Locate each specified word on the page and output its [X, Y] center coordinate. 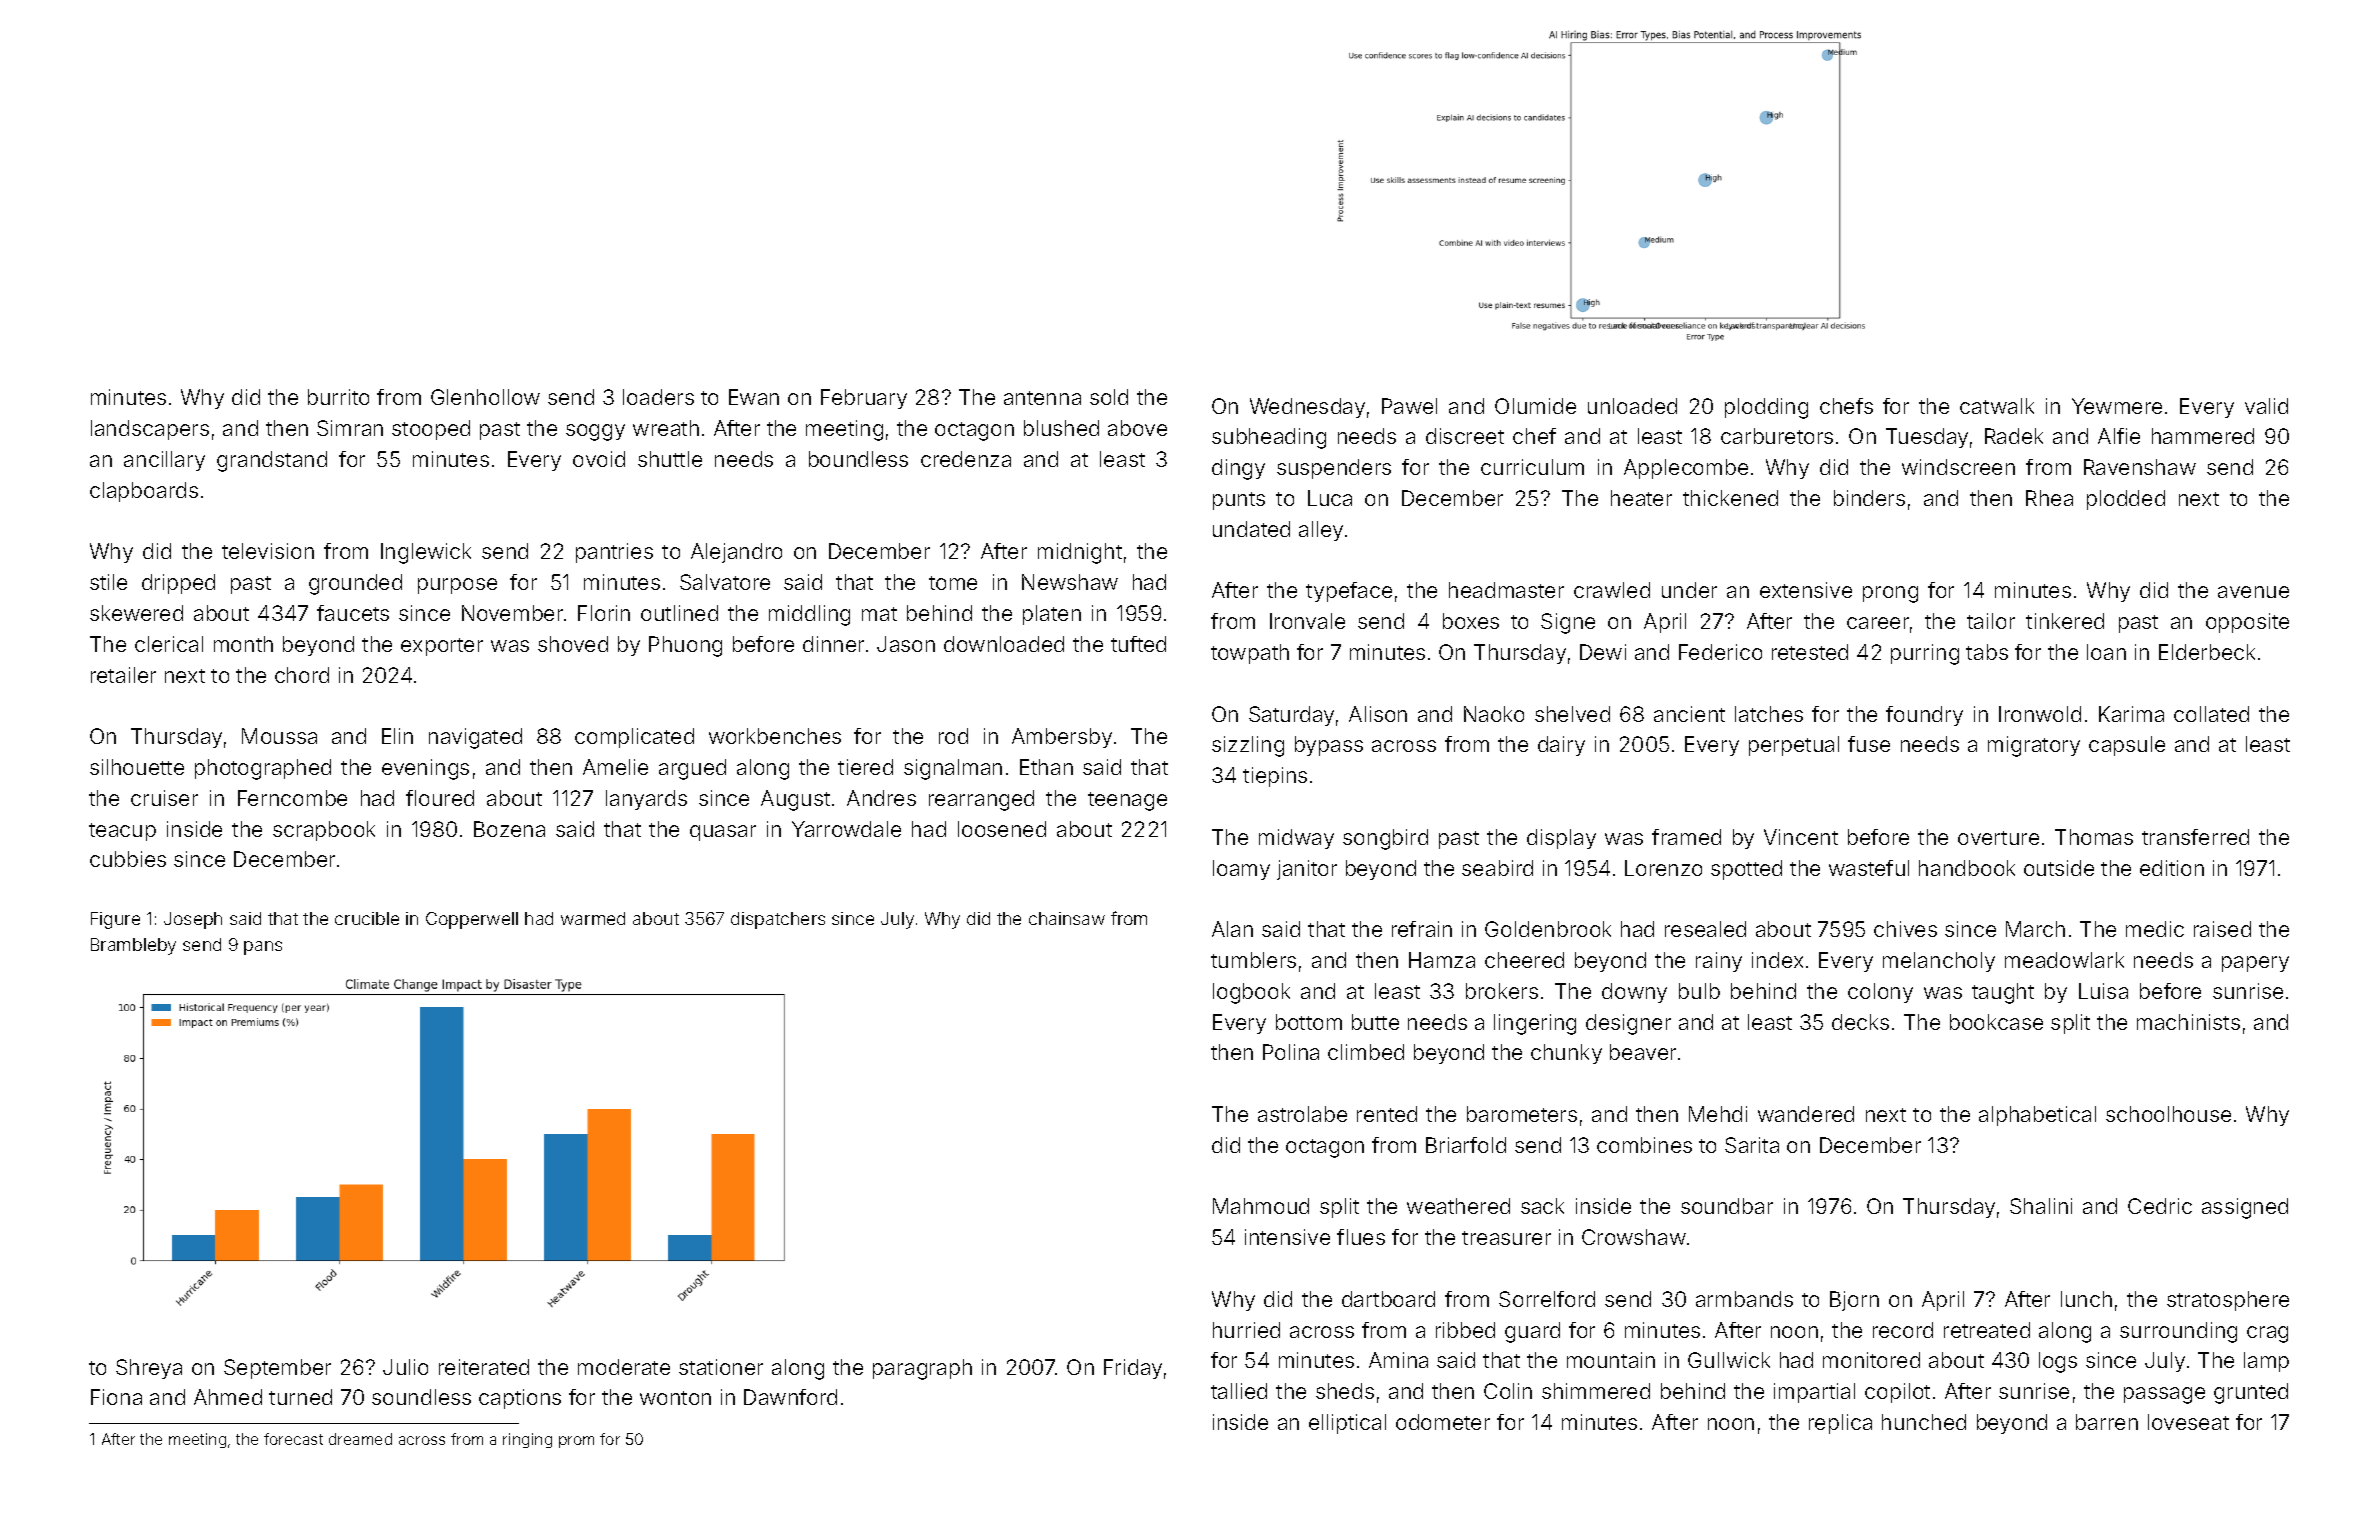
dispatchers [778, 920]
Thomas [2094, 837]
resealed [1705, 929]
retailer [123, 675]
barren [2107, 1422]
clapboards [144, 492]
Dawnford [790, 1397]
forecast [293, 1439]
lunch [2086, 1299]
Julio [405, 1367]
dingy [1238, 469]
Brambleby [133, 946]
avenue [2253, 592]
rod [953, 736]
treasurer [1506, 1238]
